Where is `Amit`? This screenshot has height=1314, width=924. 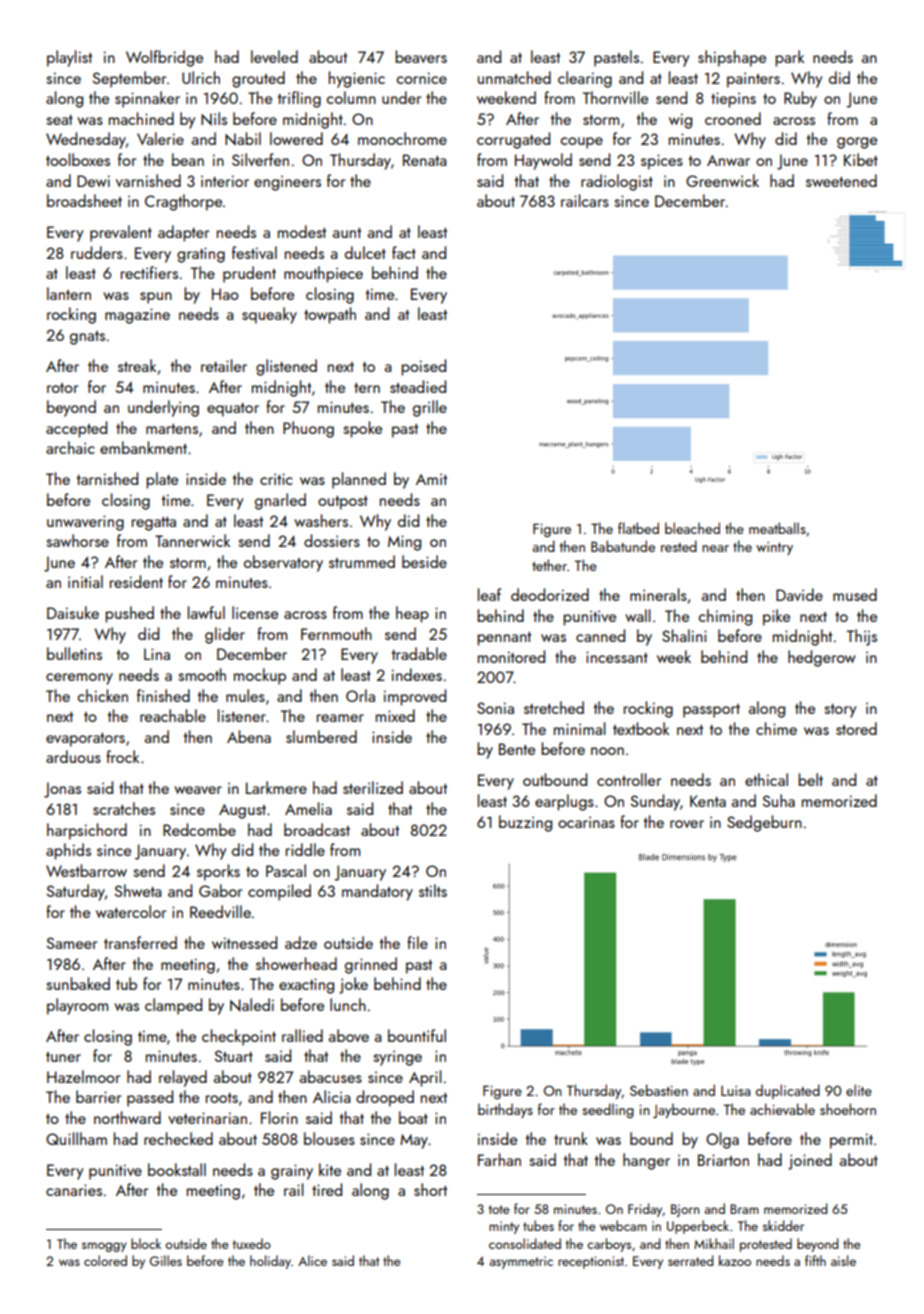
Amit is located at coordinates (431, 479).
